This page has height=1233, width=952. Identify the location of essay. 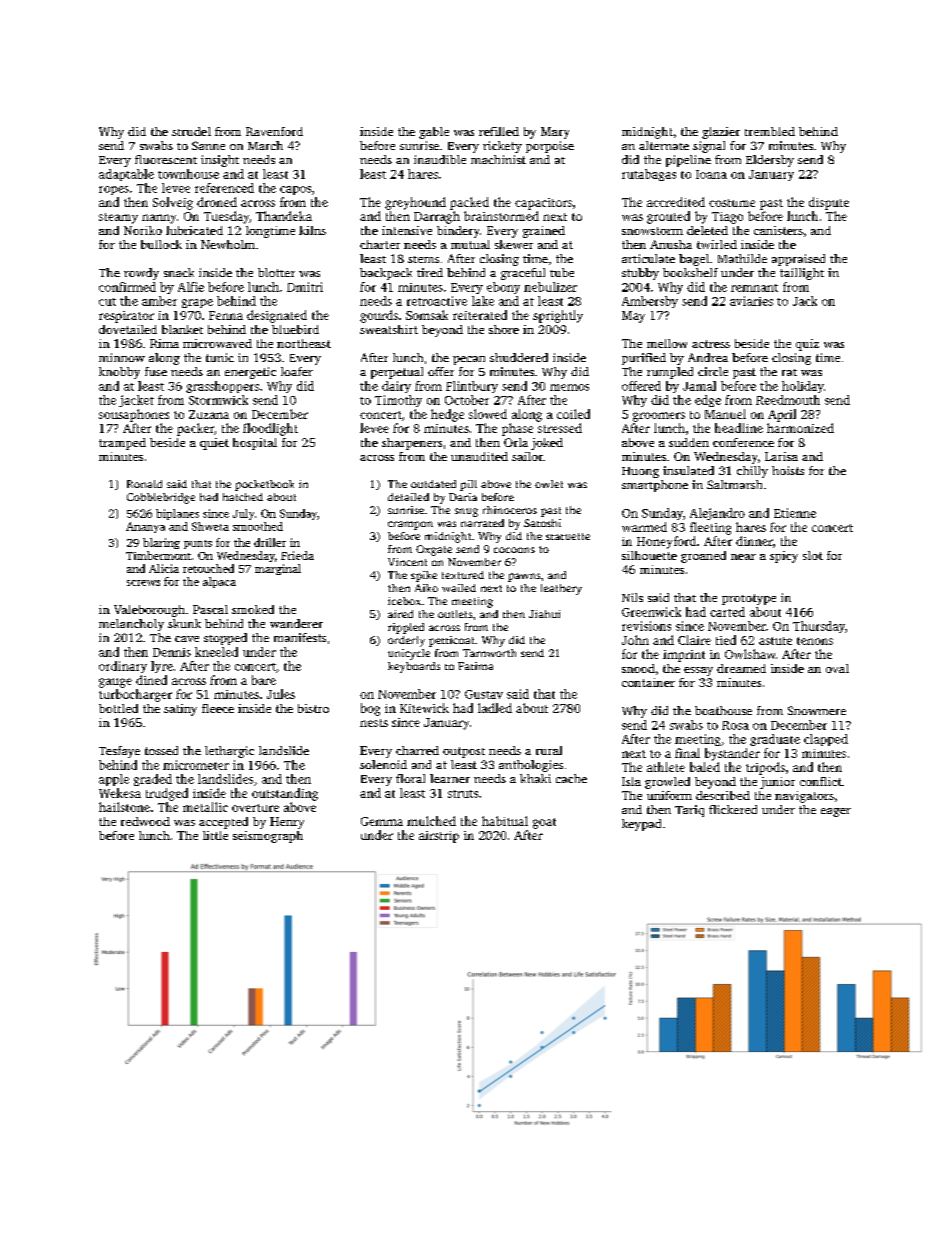
(698, 671).
